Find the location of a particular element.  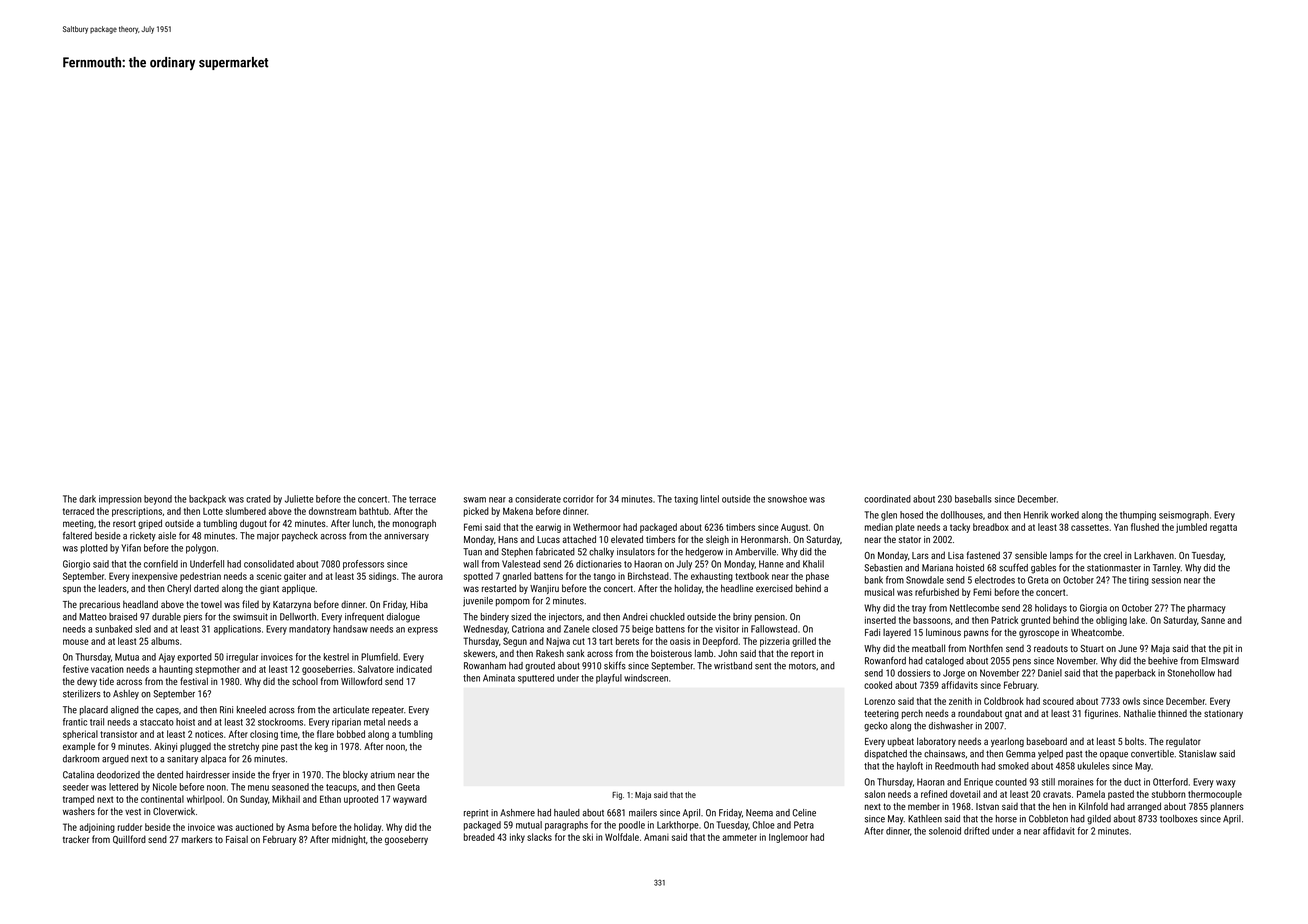

fryer is located at coordinates (281, 775).
